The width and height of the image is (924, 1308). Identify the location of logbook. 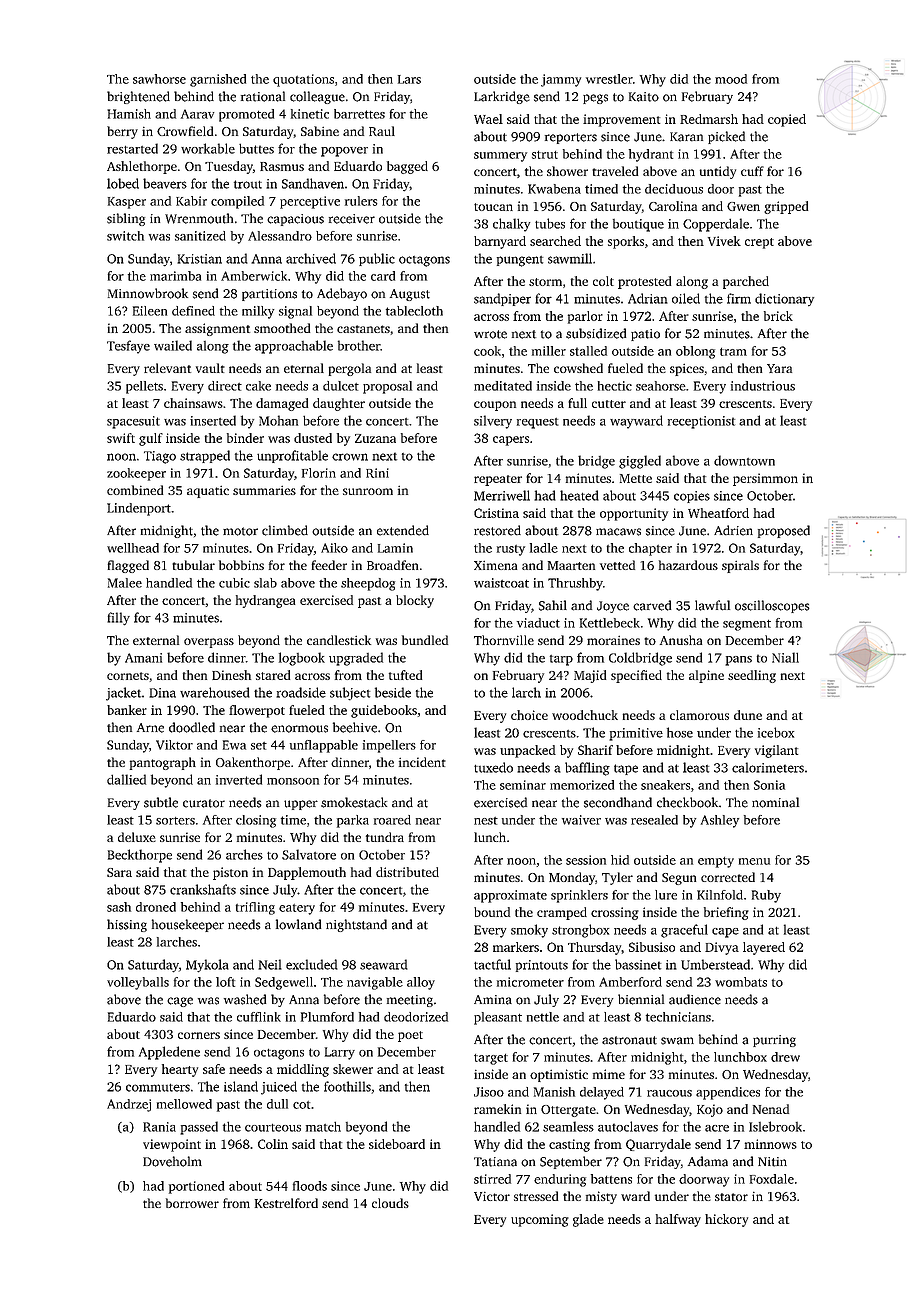
(302, 659).
